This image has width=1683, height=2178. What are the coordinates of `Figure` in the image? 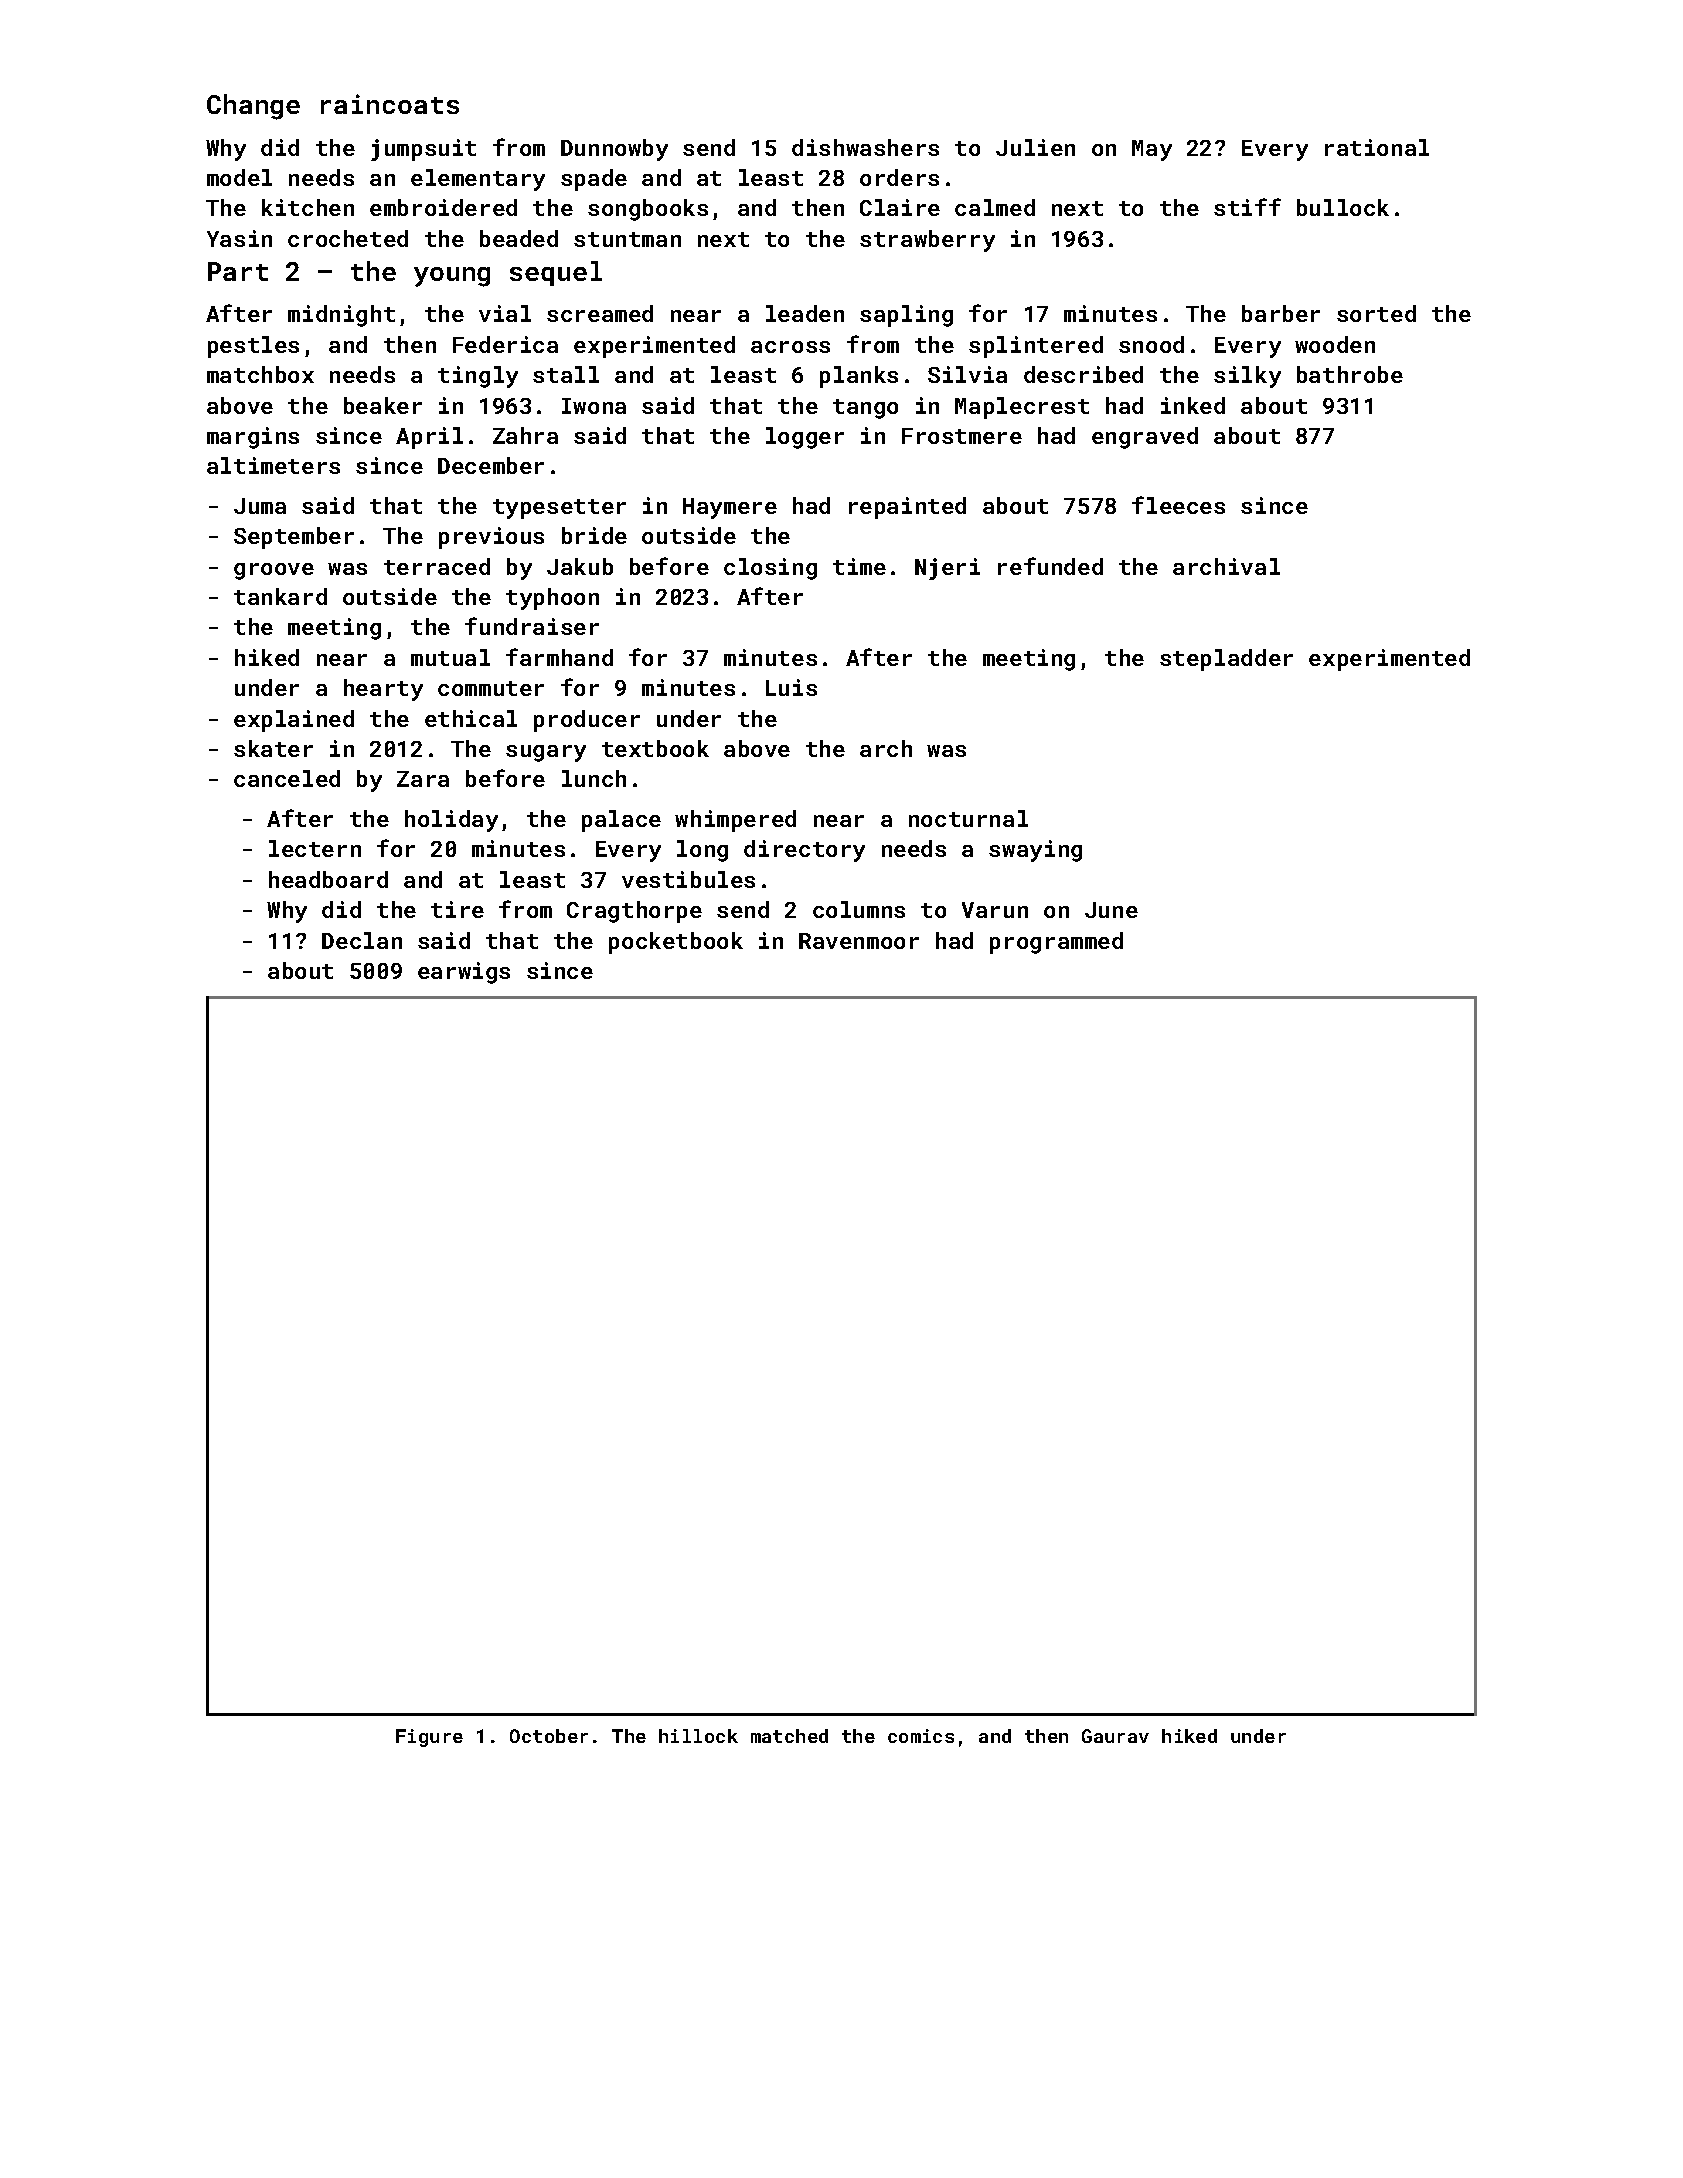 It's located at (429, 1738).
